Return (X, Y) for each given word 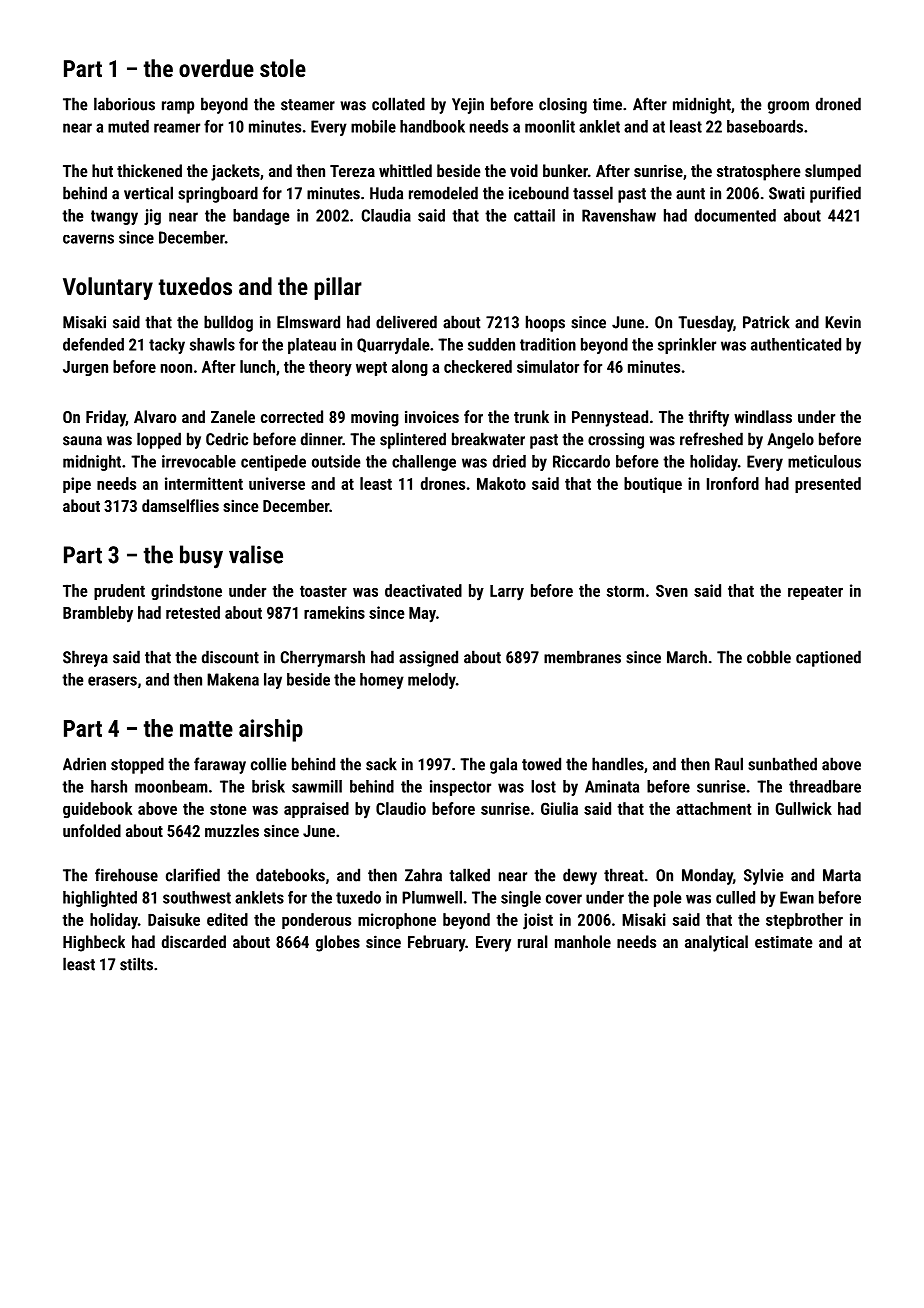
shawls (212, 344)
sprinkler (687, 346)
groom (788, 107)
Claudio (401, 808)
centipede (273, 463)
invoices (432, 417)
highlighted (100, 899)
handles (618, 764)
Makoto (501, 483)
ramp (178, 107)
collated (398, 104)
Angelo (790, 440)
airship (271, 730)
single (521, 899)
